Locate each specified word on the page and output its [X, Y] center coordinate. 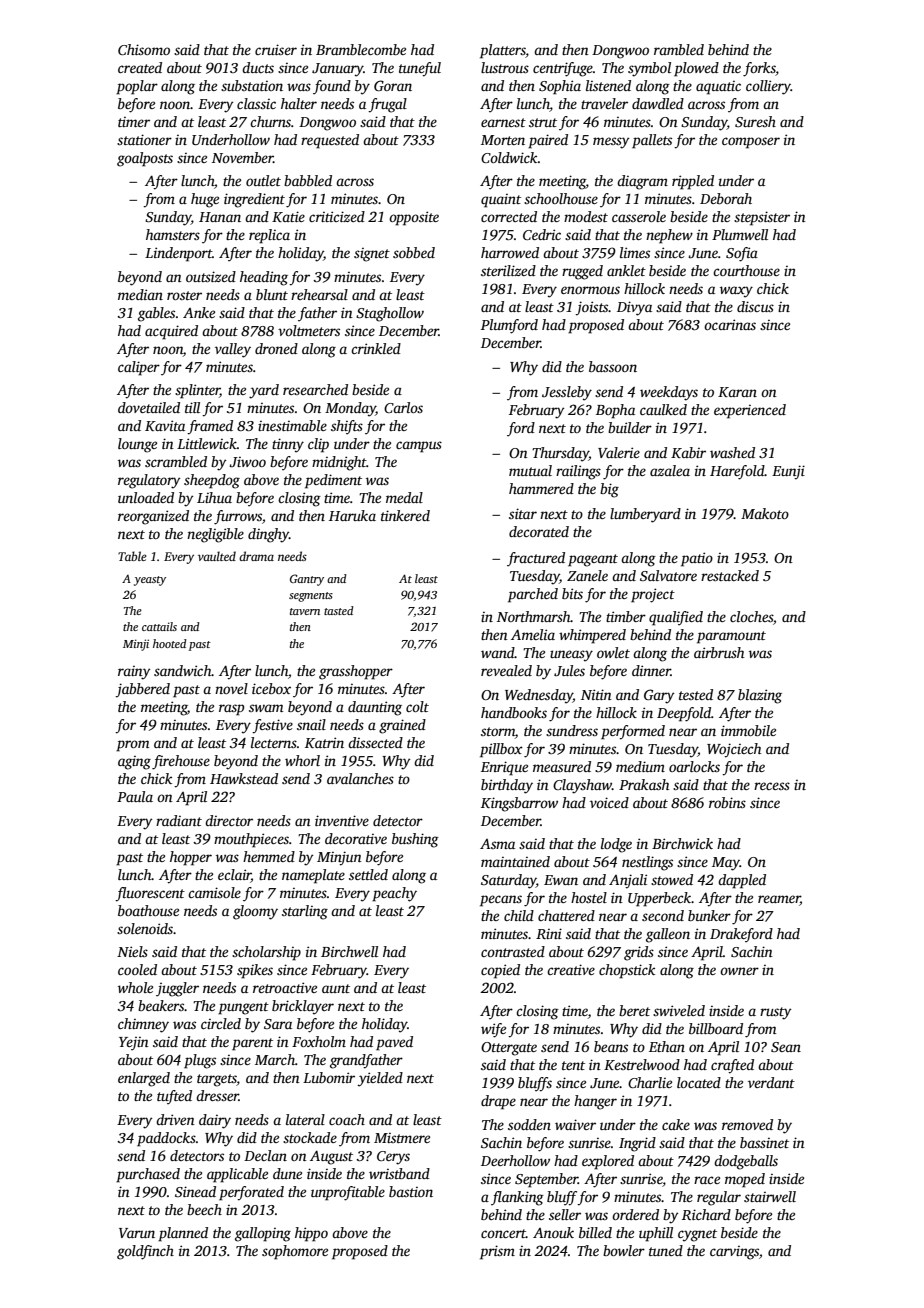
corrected [509, 216]
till [192, 407]
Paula [135, 796]
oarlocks [694, 766]
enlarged [144, 1079]
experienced [750, 411]
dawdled [658, 103]
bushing [415, 840]
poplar [137, 87]
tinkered [405, 515]
